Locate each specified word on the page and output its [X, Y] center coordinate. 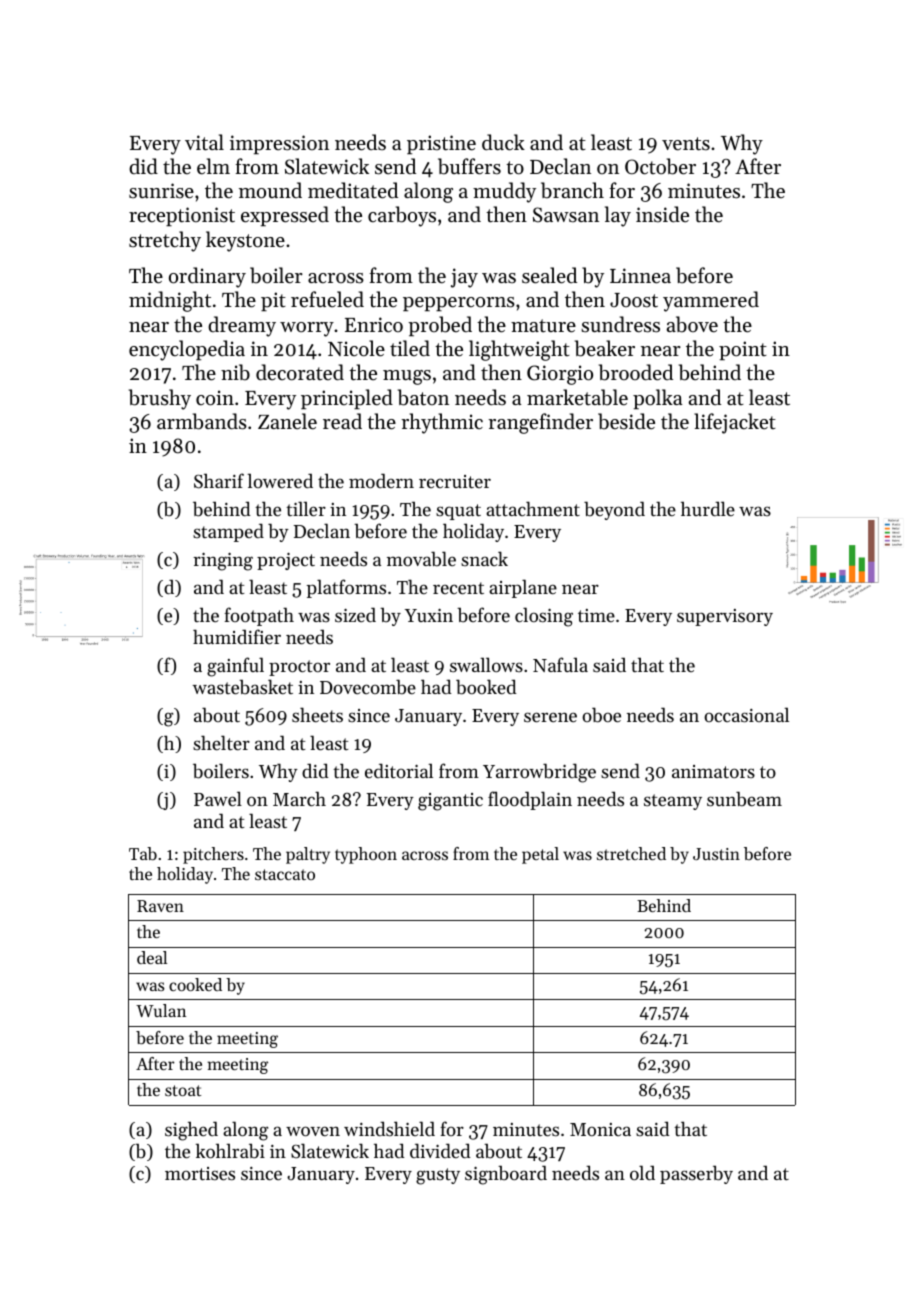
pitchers [213, 855]
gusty [438, 1176]
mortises [200, 1173]
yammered [711, 301]
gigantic [450, 802]
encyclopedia [187, 350]
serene [550, 717]
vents [686, 144]
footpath [259, 616]
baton [423, 397]
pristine [441, 144]
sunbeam [744, 798]
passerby [696, 1174]
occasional [746, 714]
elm [213, 166]
